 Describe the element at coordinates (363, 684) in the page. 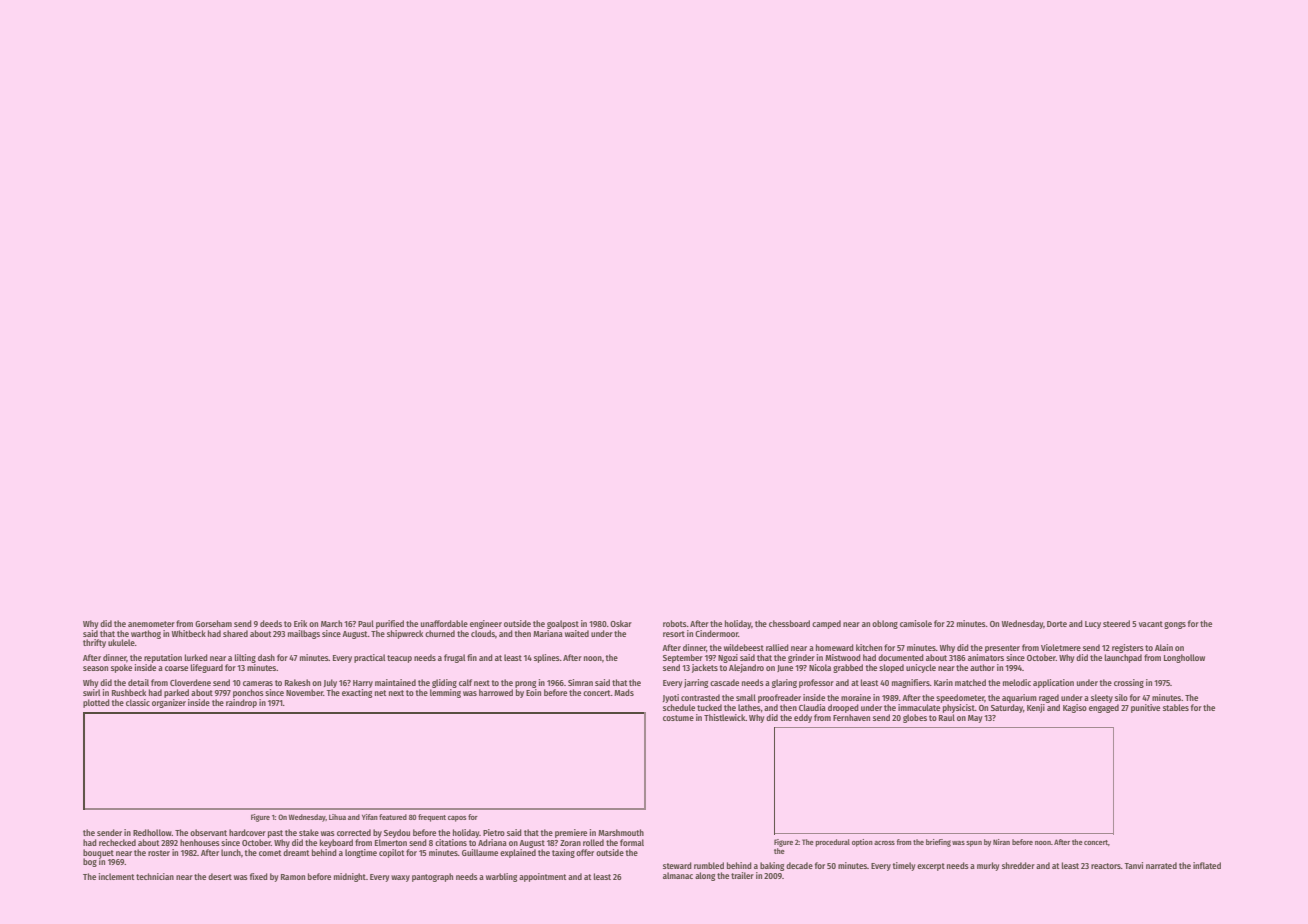

I see `Harry` at that location.
